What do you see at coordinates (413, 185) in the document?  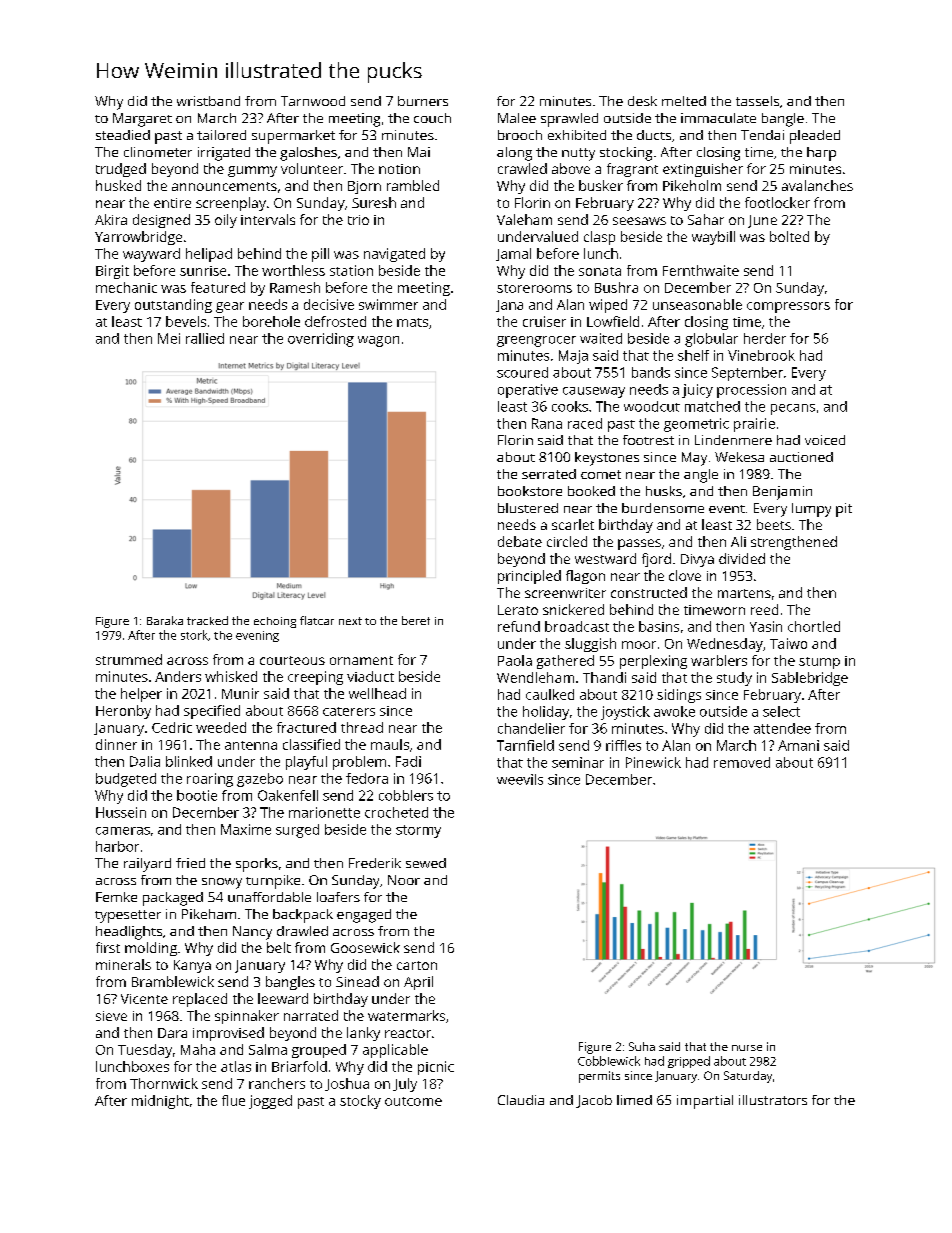 I see `rambled` at bounding box center [413, 185].
